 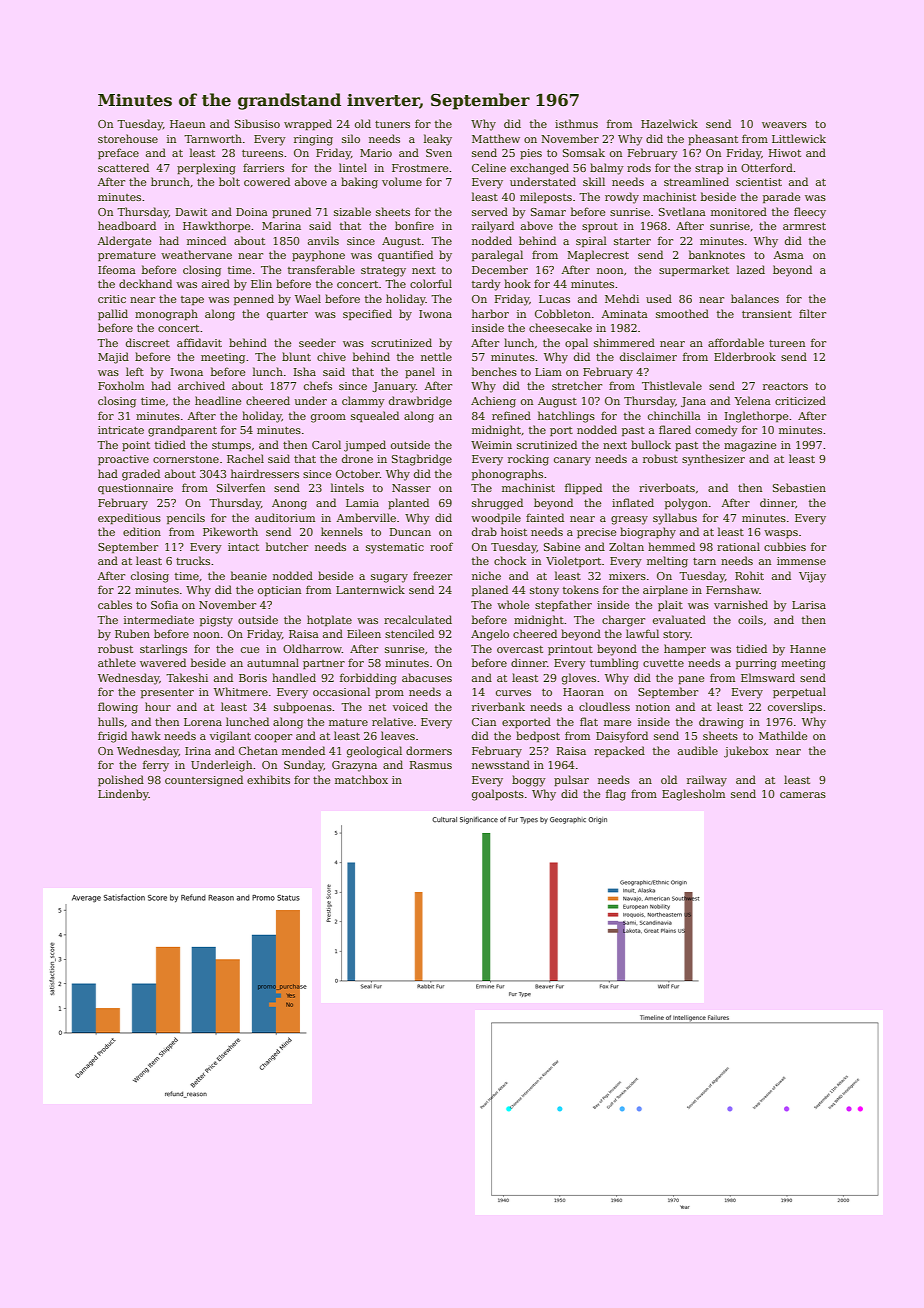 What do you see at coordinates (501, 764) in the screenshot?
I see `newsstand` at bounding box center [501, 764].
